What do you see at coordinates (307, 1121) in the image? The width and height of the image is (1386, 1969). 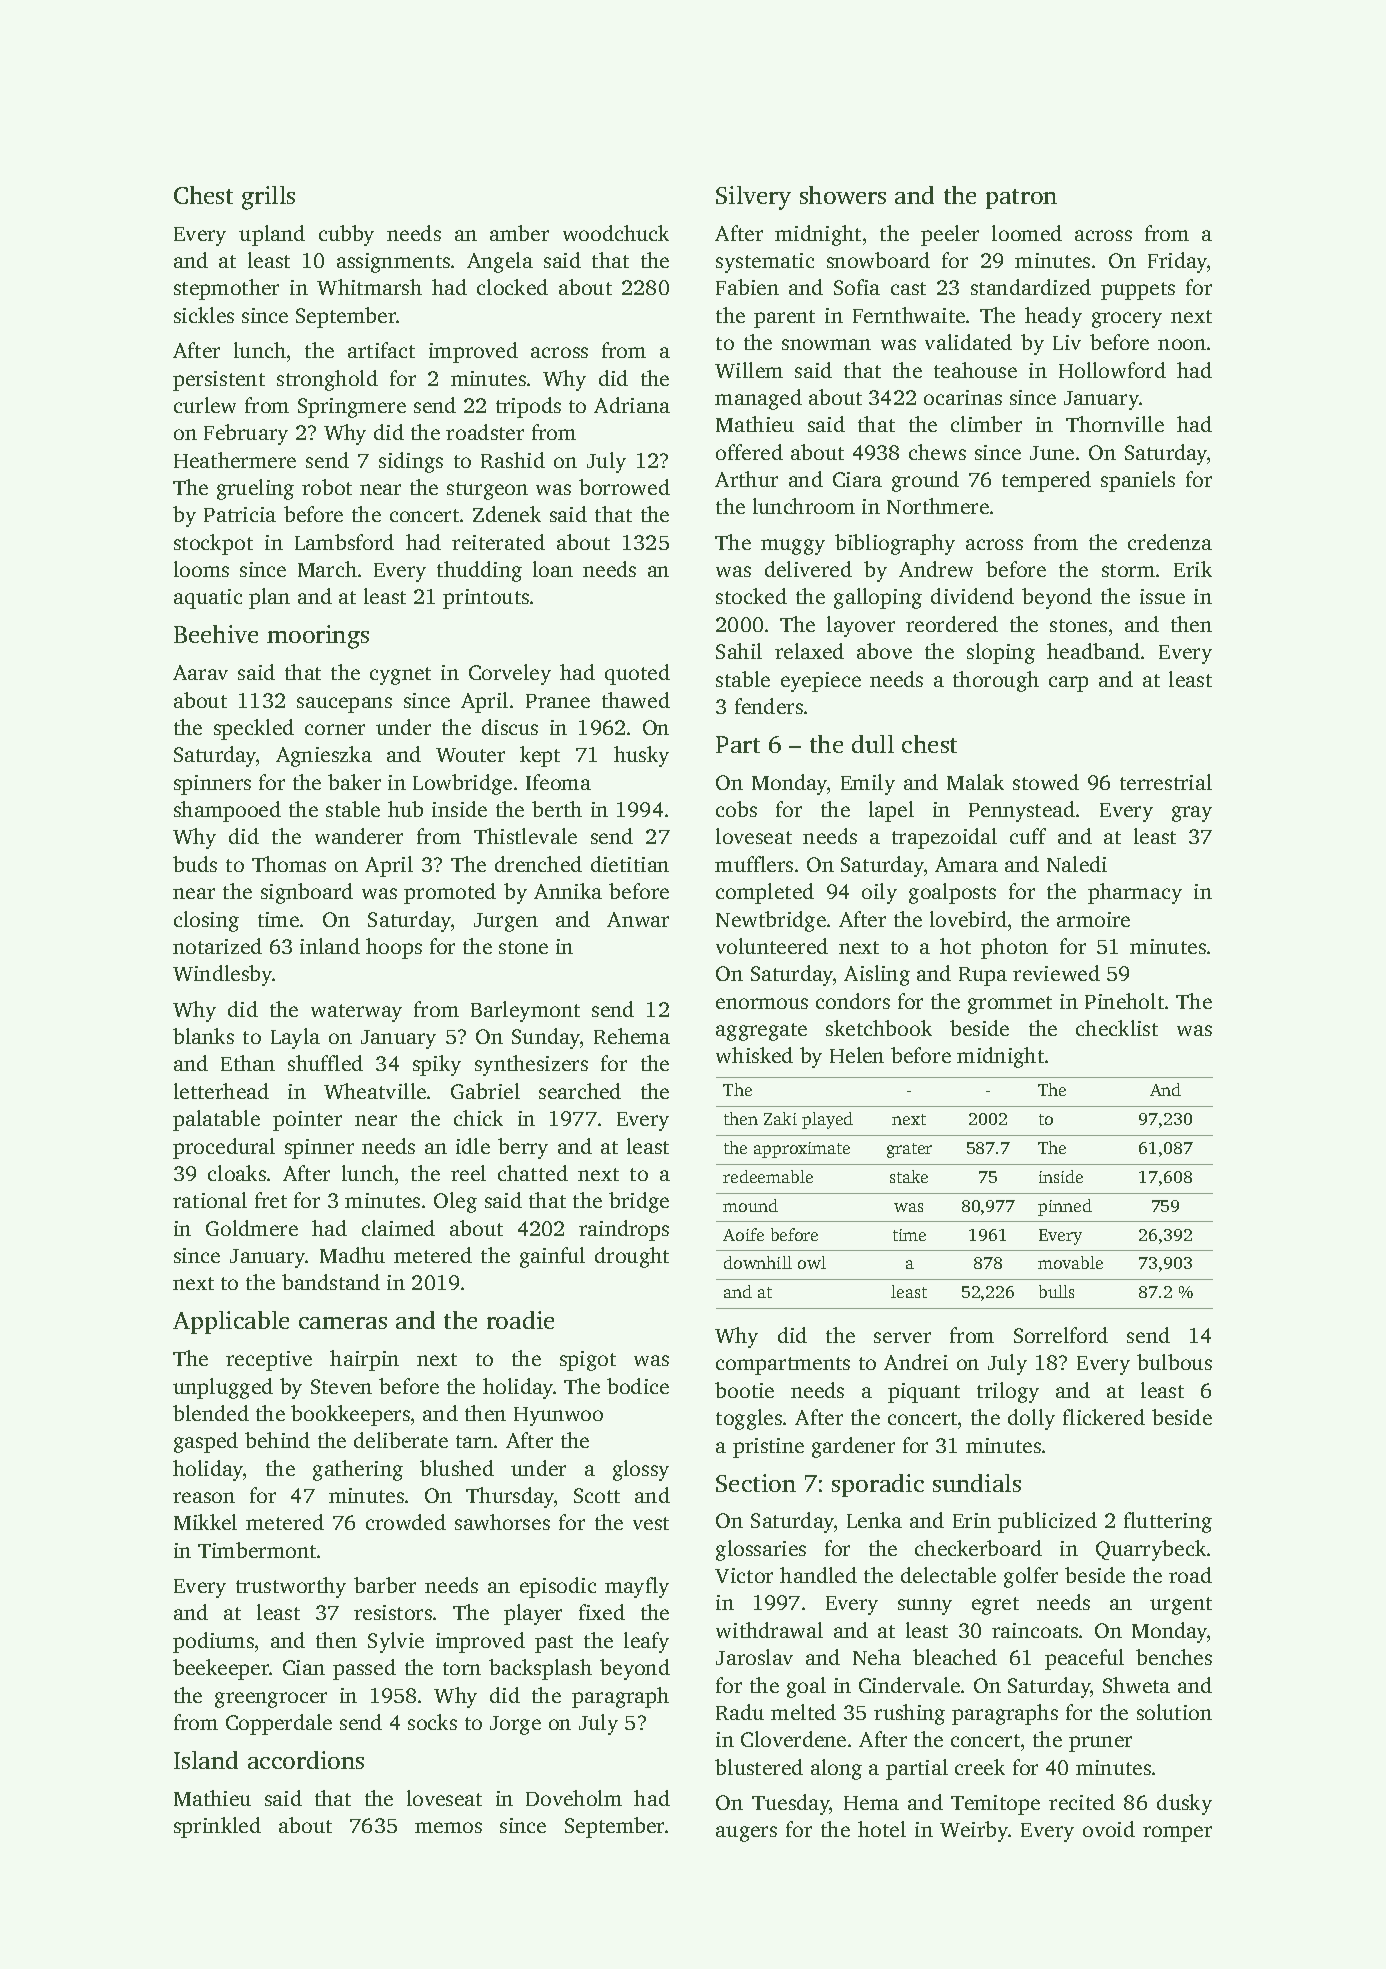 I see `pointer` at bounding box center [307, 1121].
